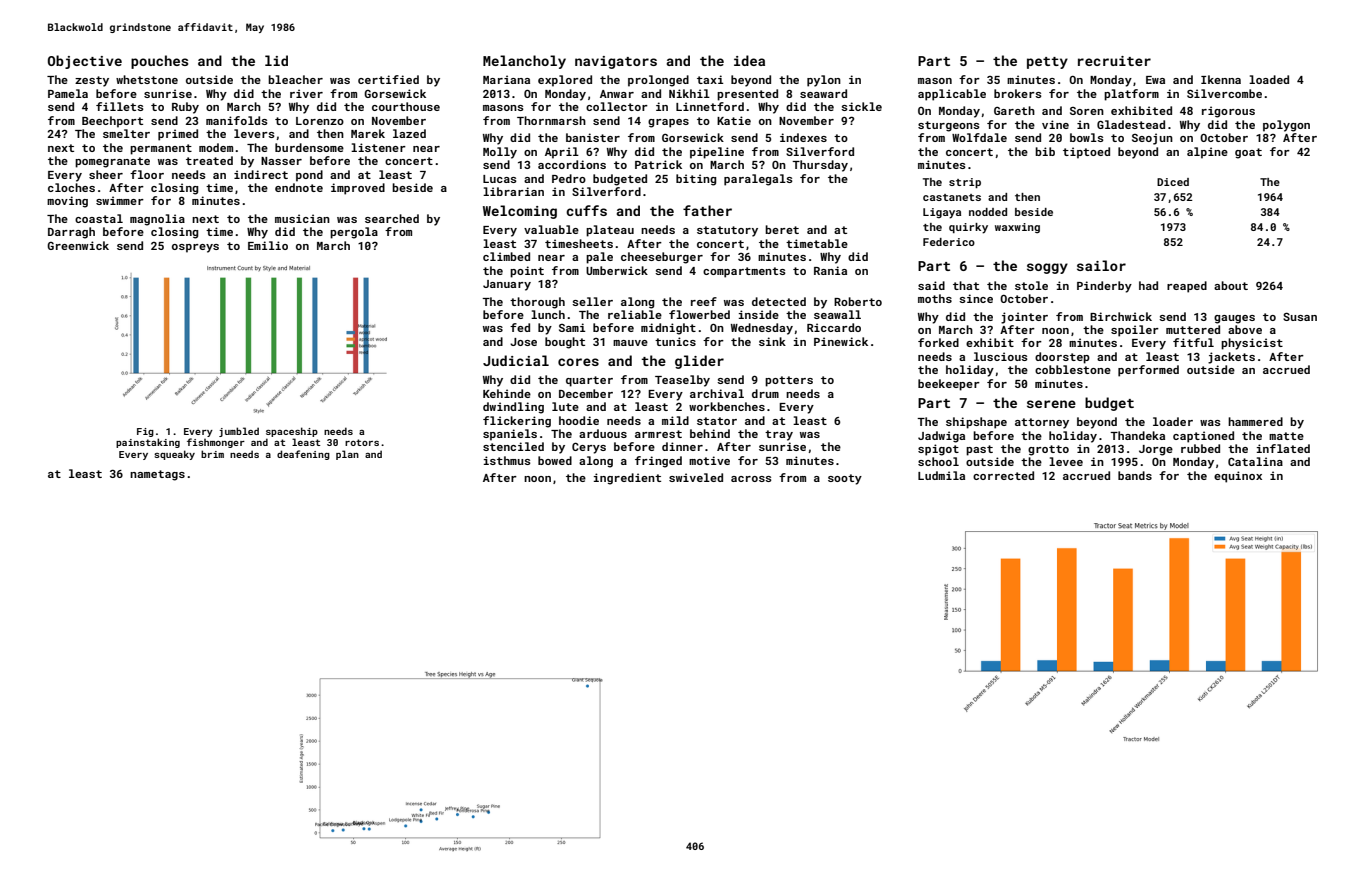 The image size is (1372, 887). I want to click on plan, so click(347, 455).
